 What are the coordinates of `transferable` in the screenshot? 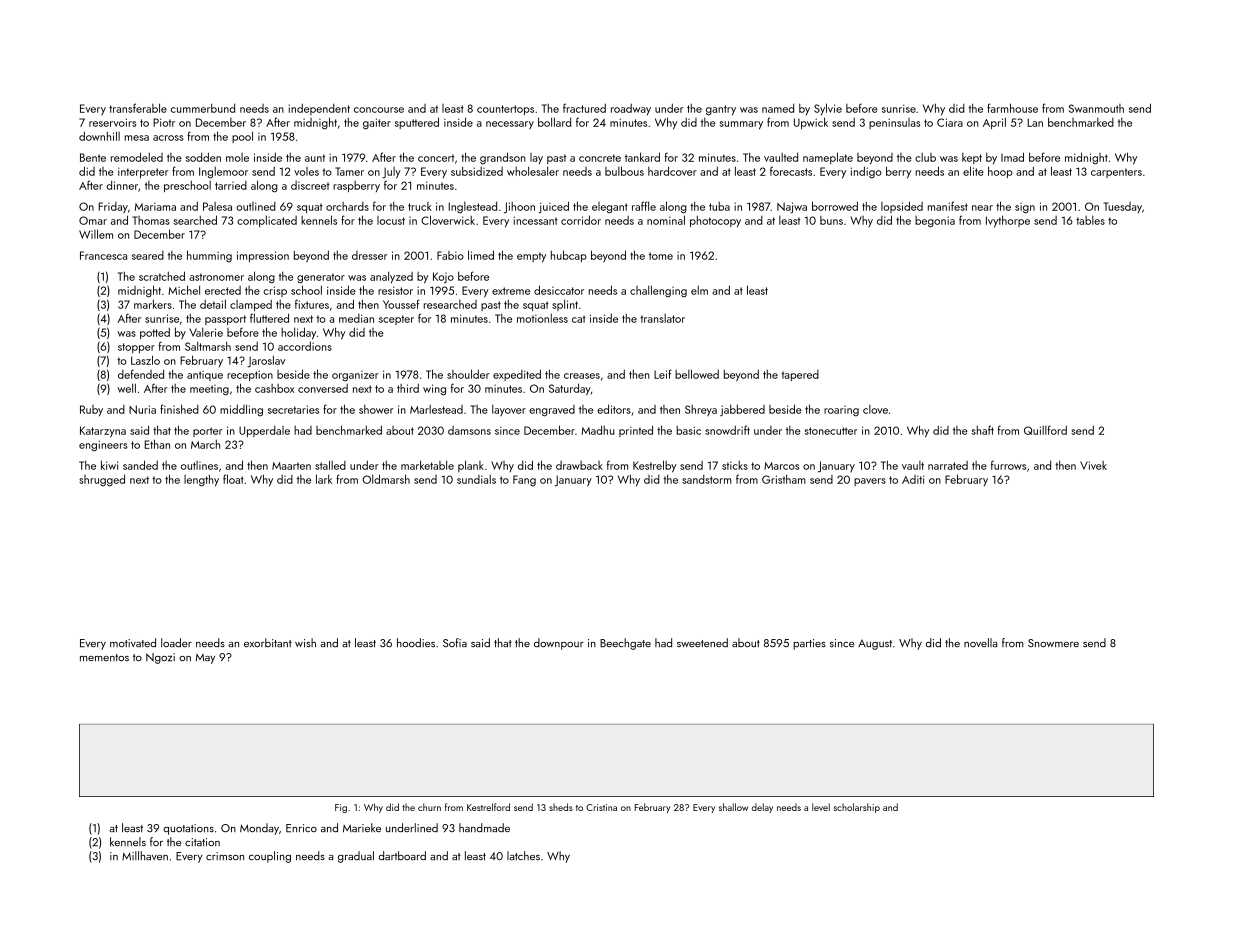 It's located at (138, 108).
